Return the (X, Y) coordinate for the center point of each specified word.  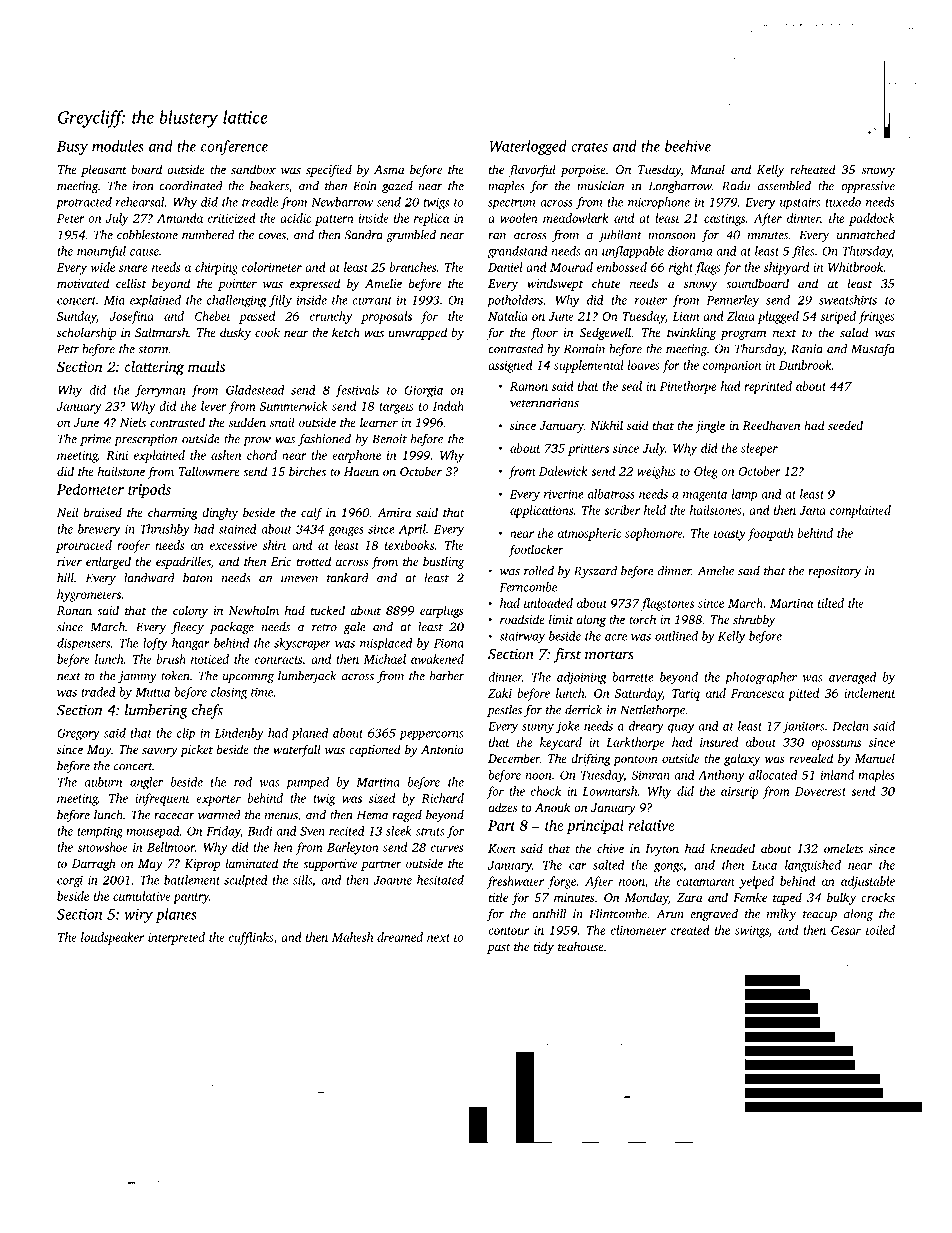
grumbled (411, 236)
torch (642, 619)
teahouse (581, 946)
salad (854, 332)
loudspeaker (112, 938)
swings (752, 932)
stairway (522, 637)
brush (171, 659)
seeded (845, 425)
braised (103, 512)
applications (542, 511)
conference (234, 147)
